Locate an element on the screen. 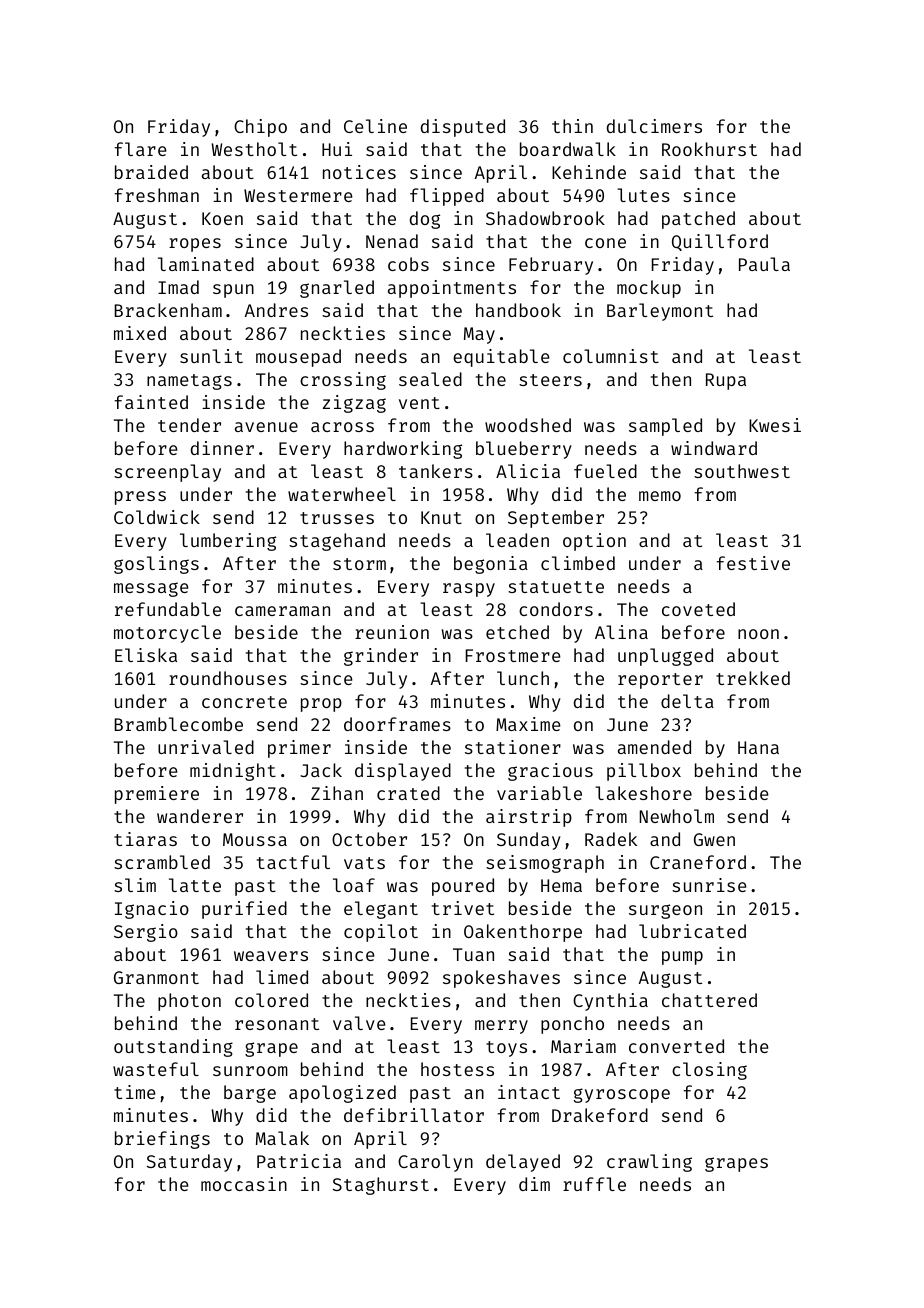 Image resolution: width=924 pixels, height=1308 pixels. Sunday is located at coordinates (529, 841).
